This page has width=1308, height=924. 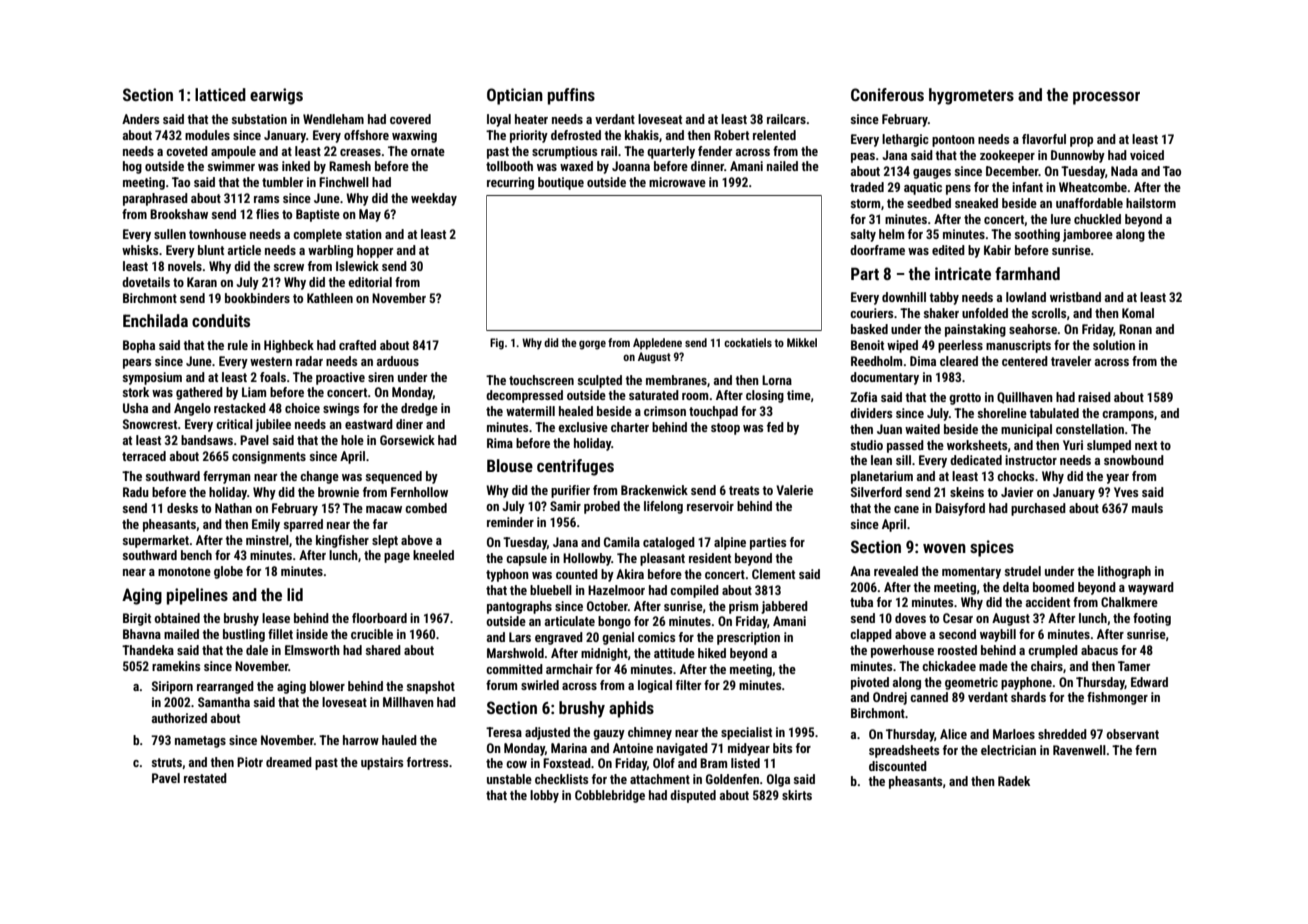 I want to click on Radek, so click(x=1014, y=781).
